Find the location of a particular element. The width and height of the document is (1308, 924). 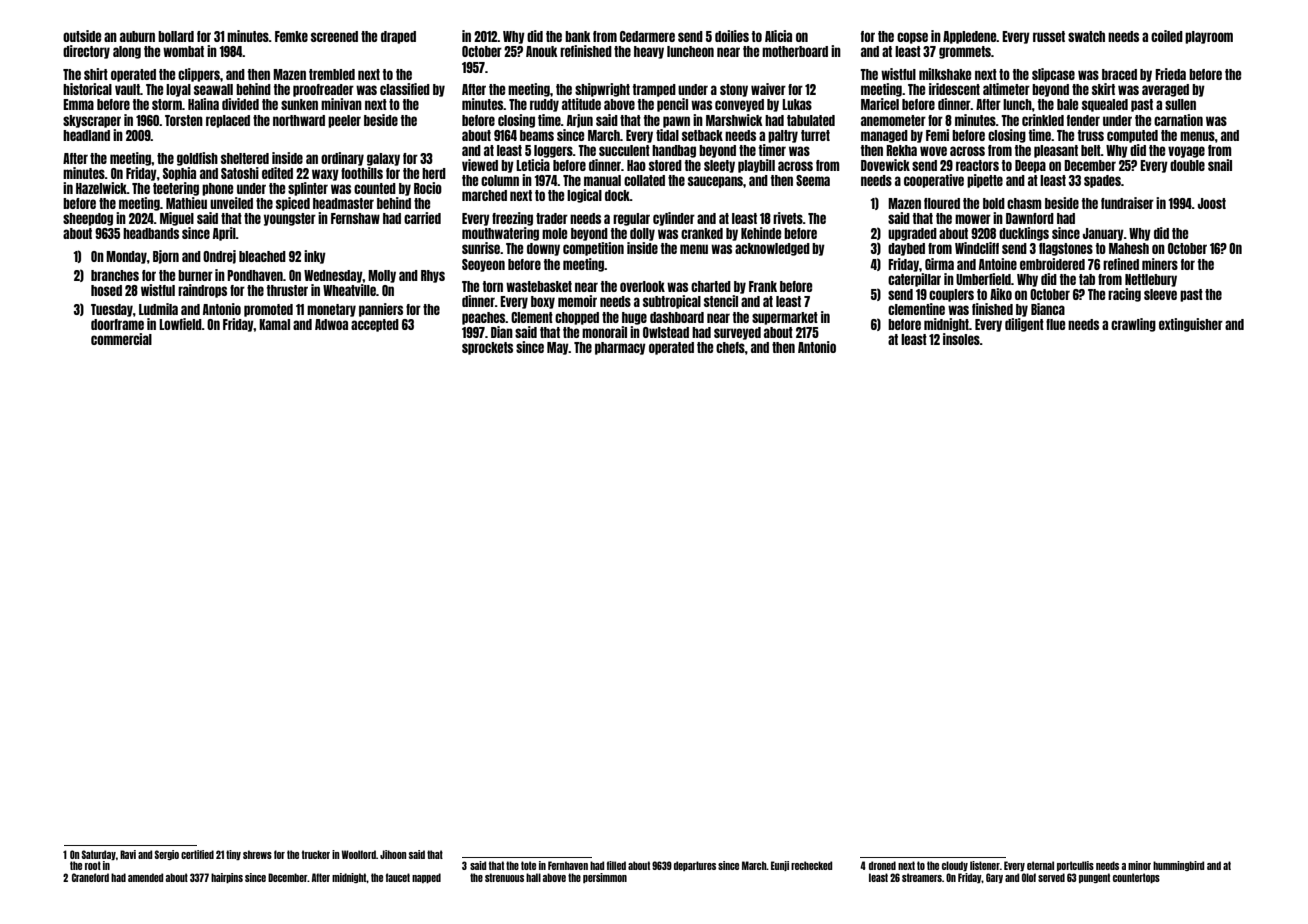

departures is located at coordinates (695, 866).
